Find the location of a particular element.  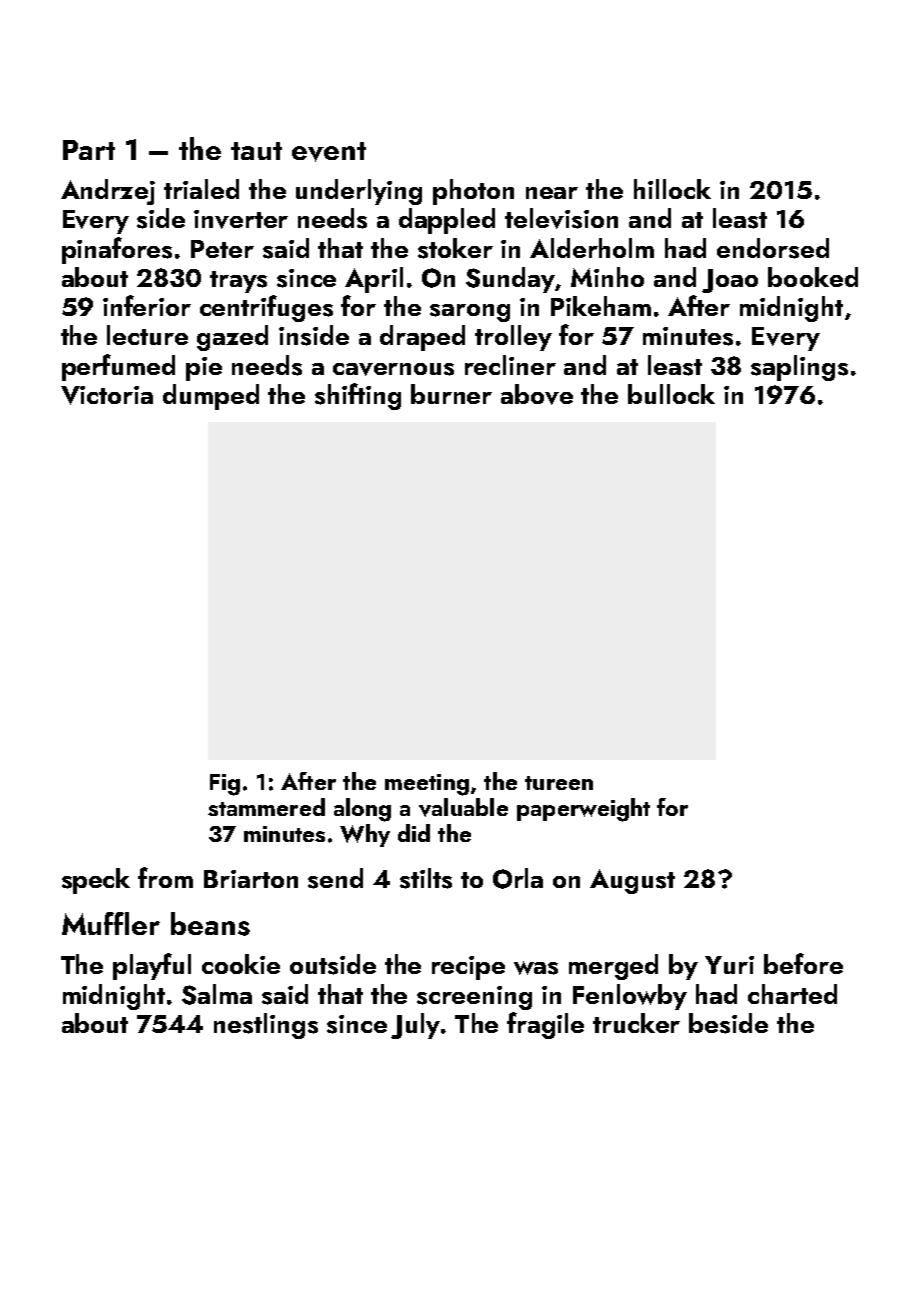

bullock is located at coordinates (671, 394).
